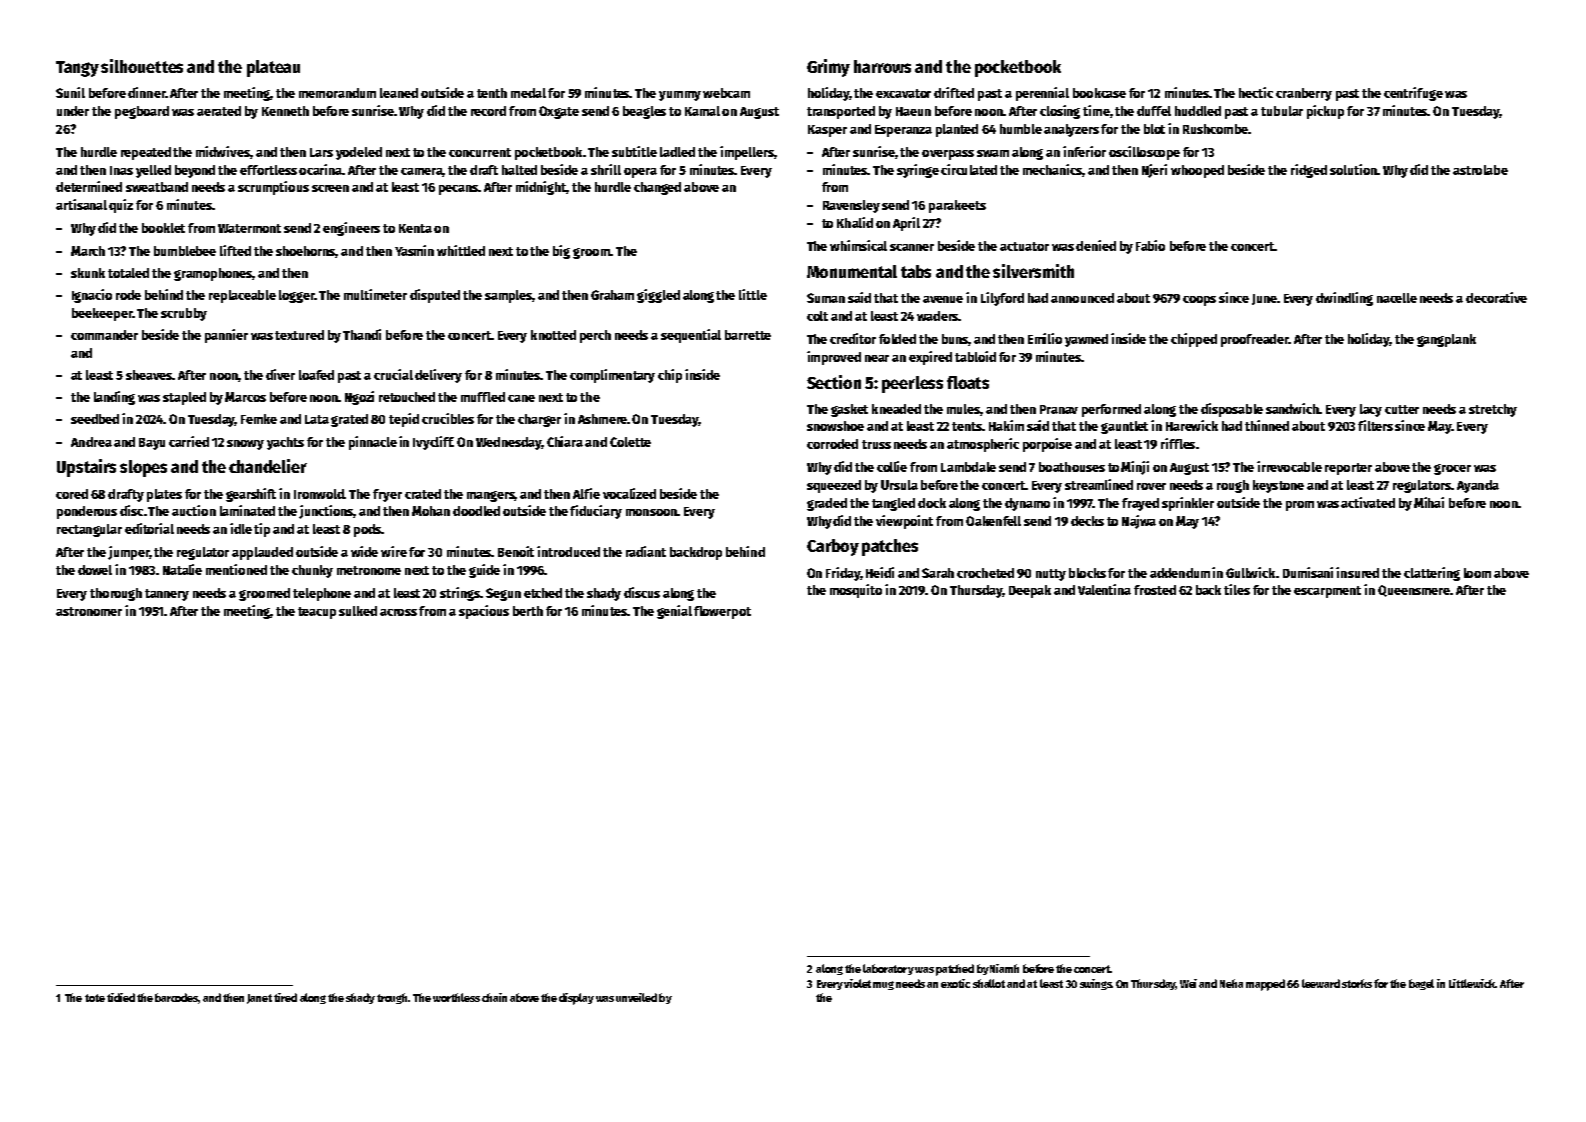 The height and width of the screenshot is (1122, 1586). What do you see at coordinates (888, 969) in the screenshot?
I see `laboratory` at bounding box center [888, 969].
